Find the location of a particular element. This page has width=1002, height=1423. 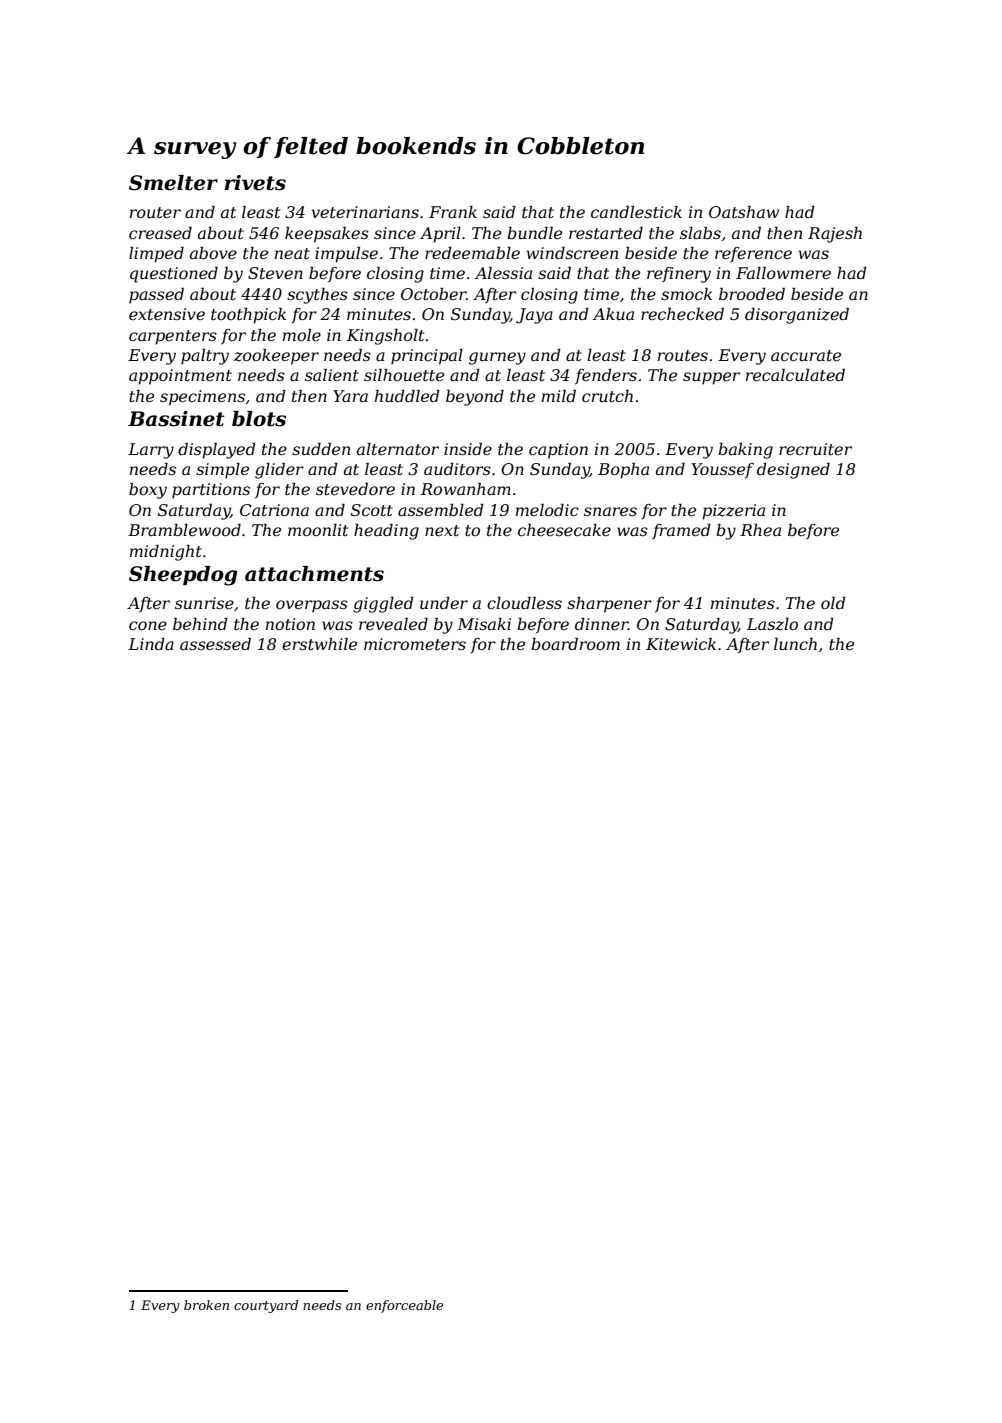

enforceable is located at coordinates (404, 1306).
